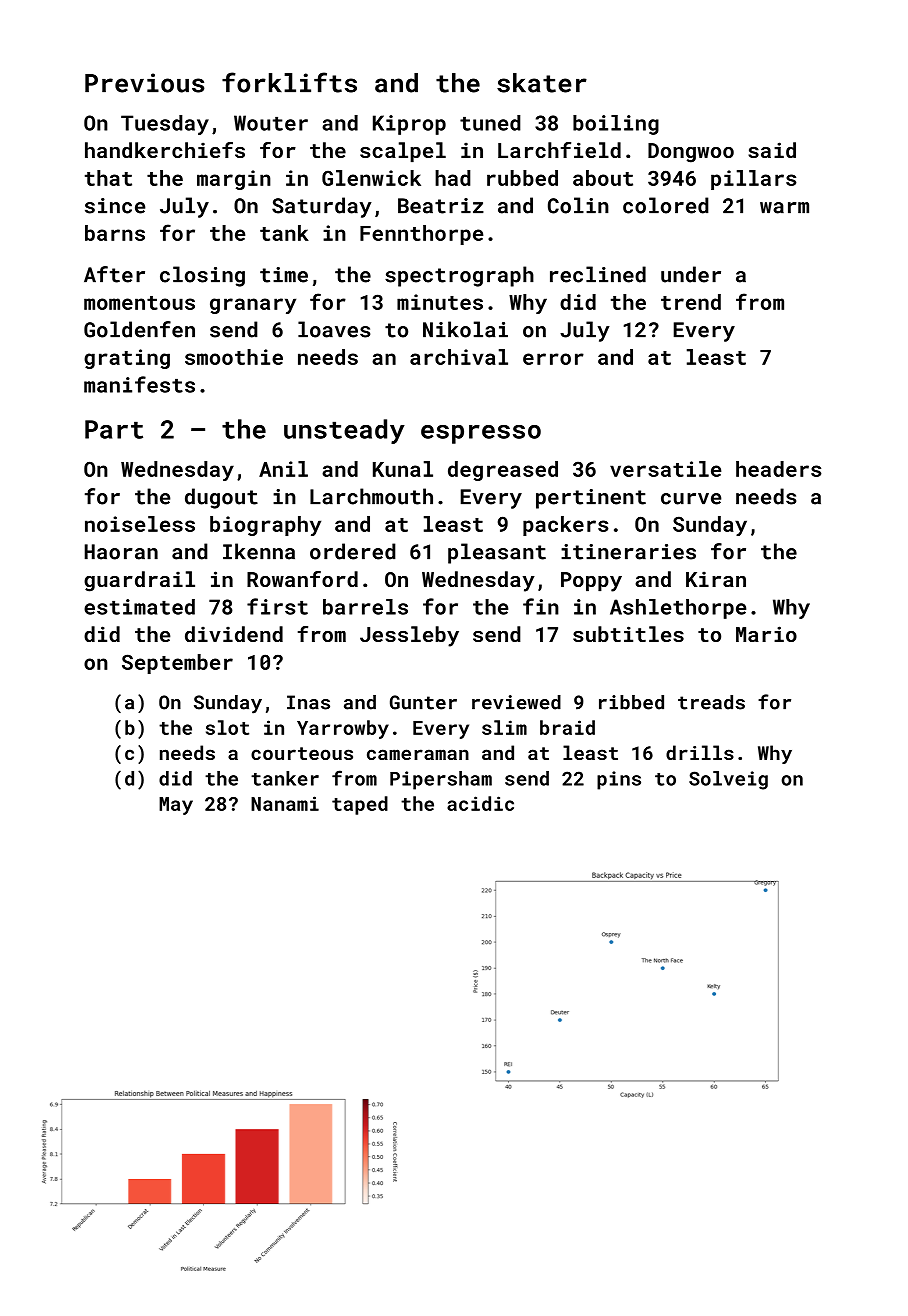  I want to click on closing, so click(202, 276).
